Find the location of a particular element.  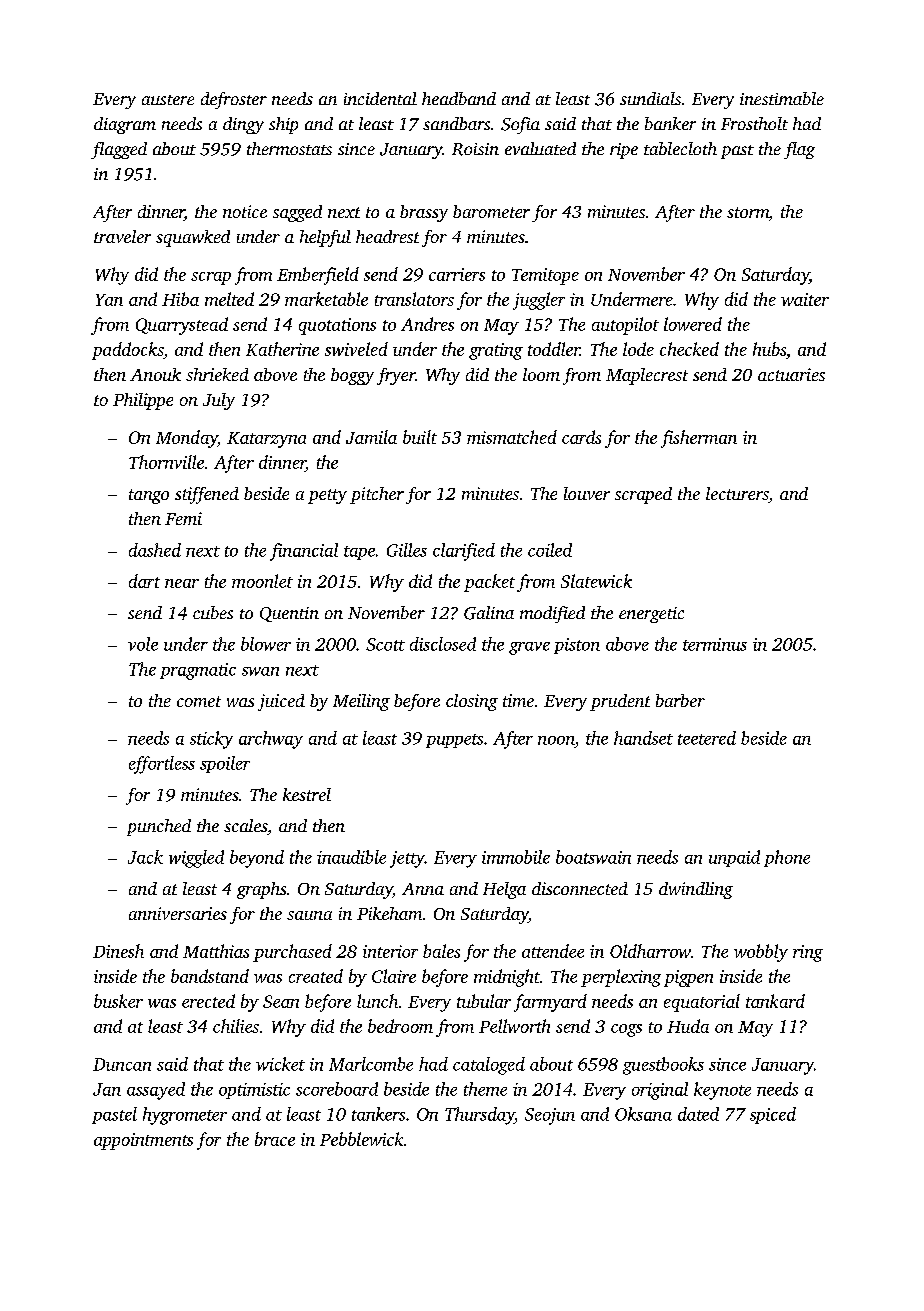

Pebblewick is located at coordinates (361, 1139).
